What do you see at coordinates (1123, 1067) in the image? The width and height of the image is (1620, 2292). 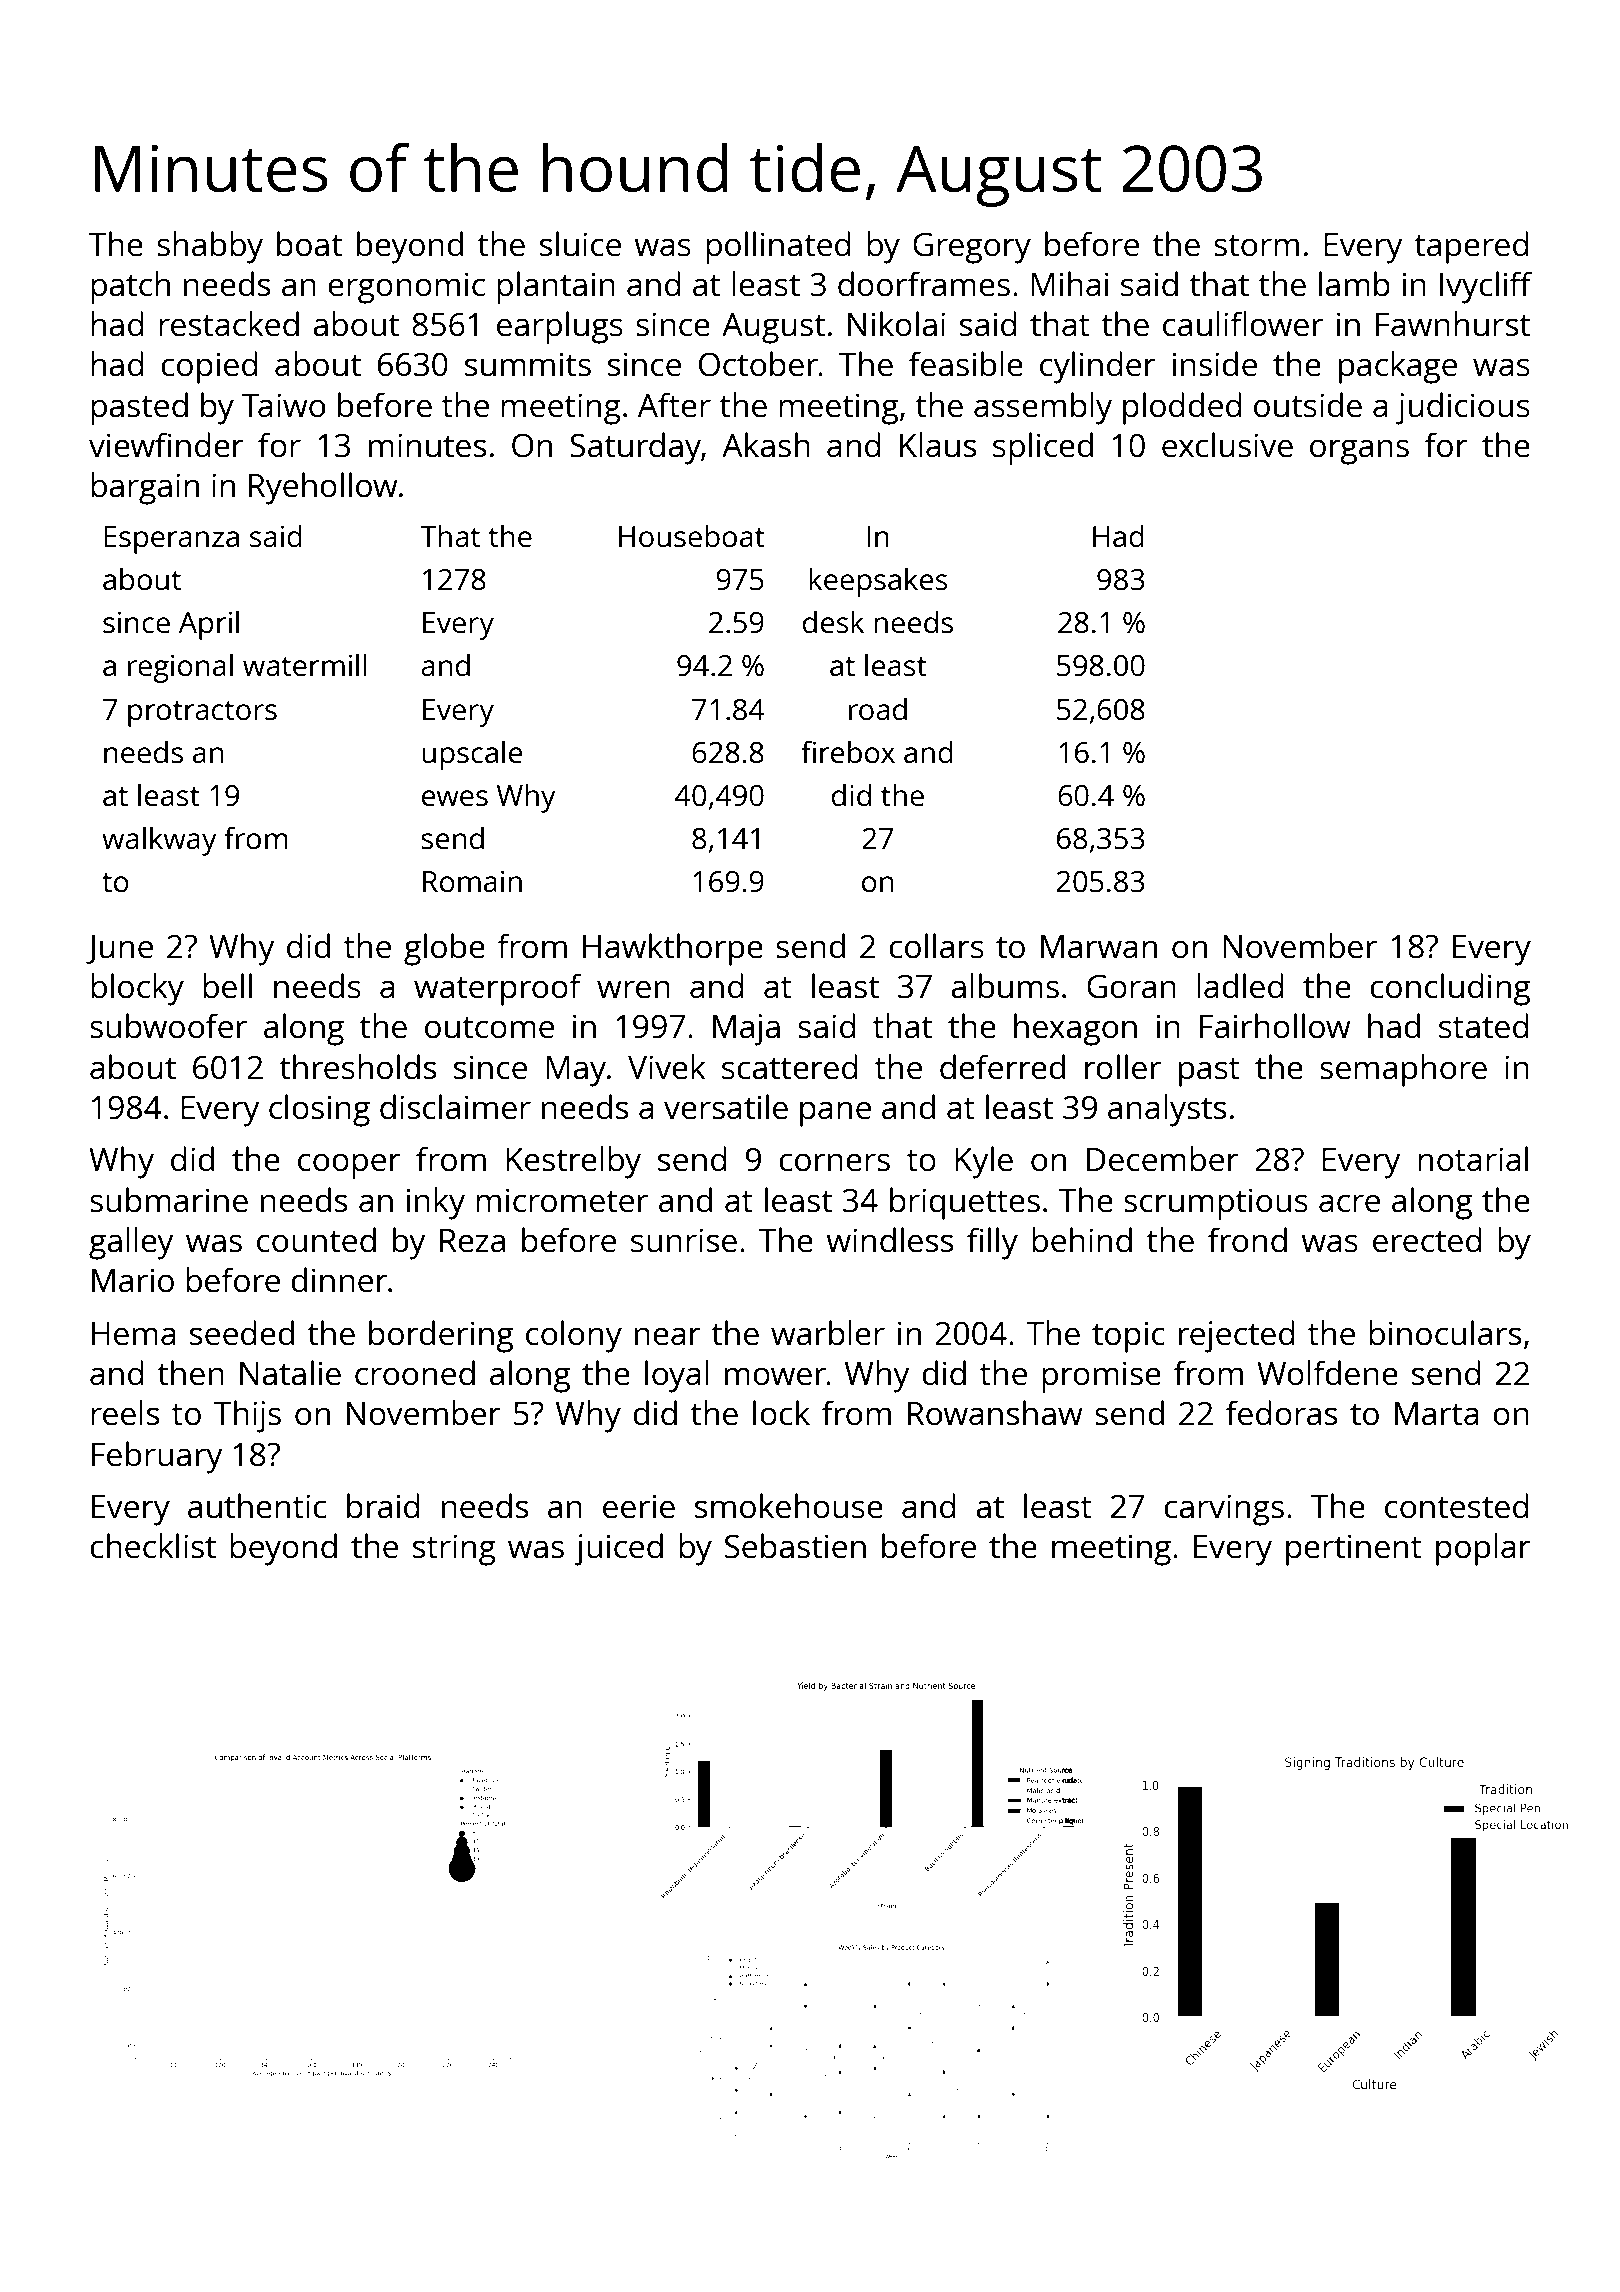 I see `roller` at bounding box center [1123, 1067].
